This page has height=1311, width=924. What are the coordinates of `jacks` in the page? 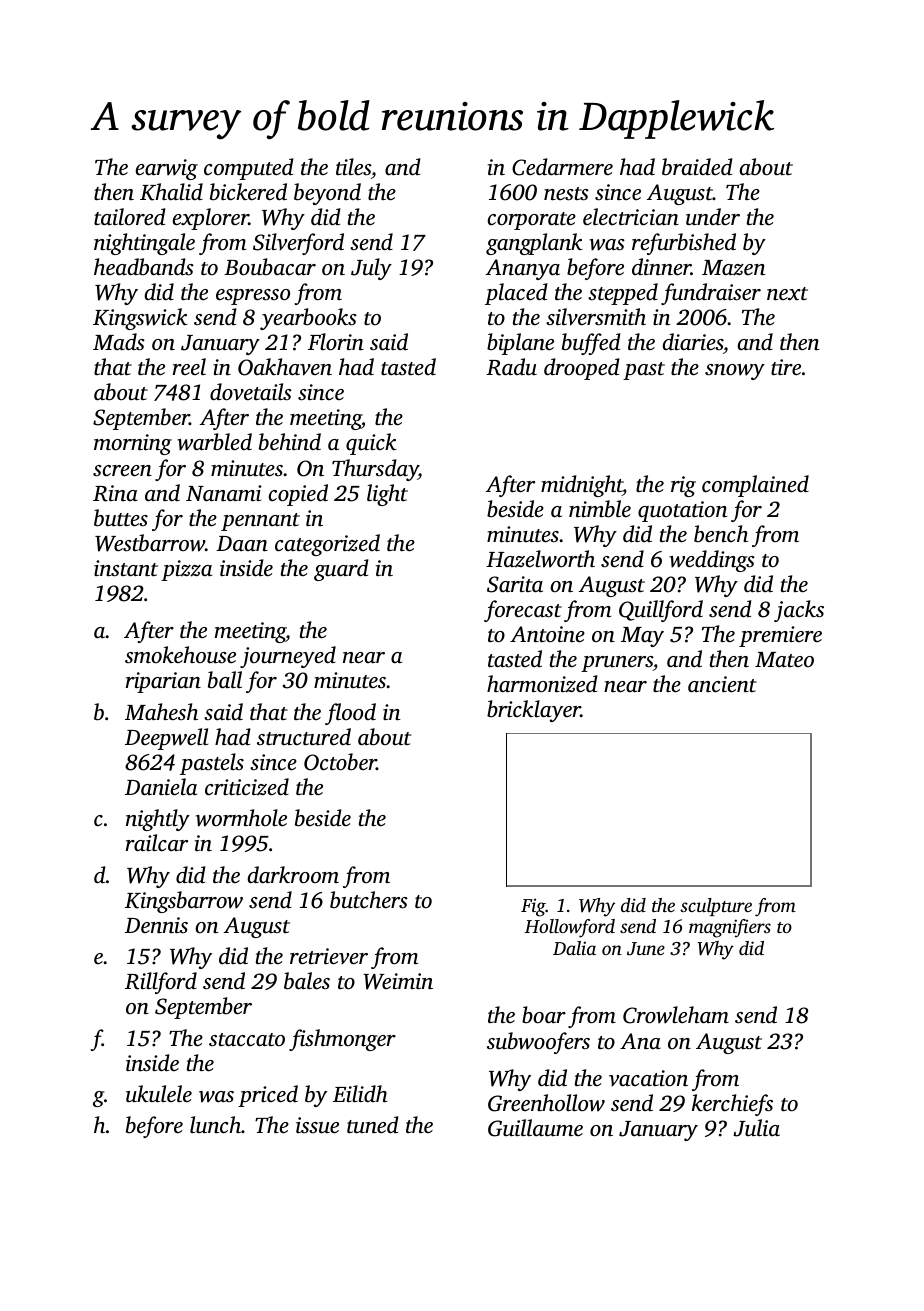 It's located at (799, 611).
